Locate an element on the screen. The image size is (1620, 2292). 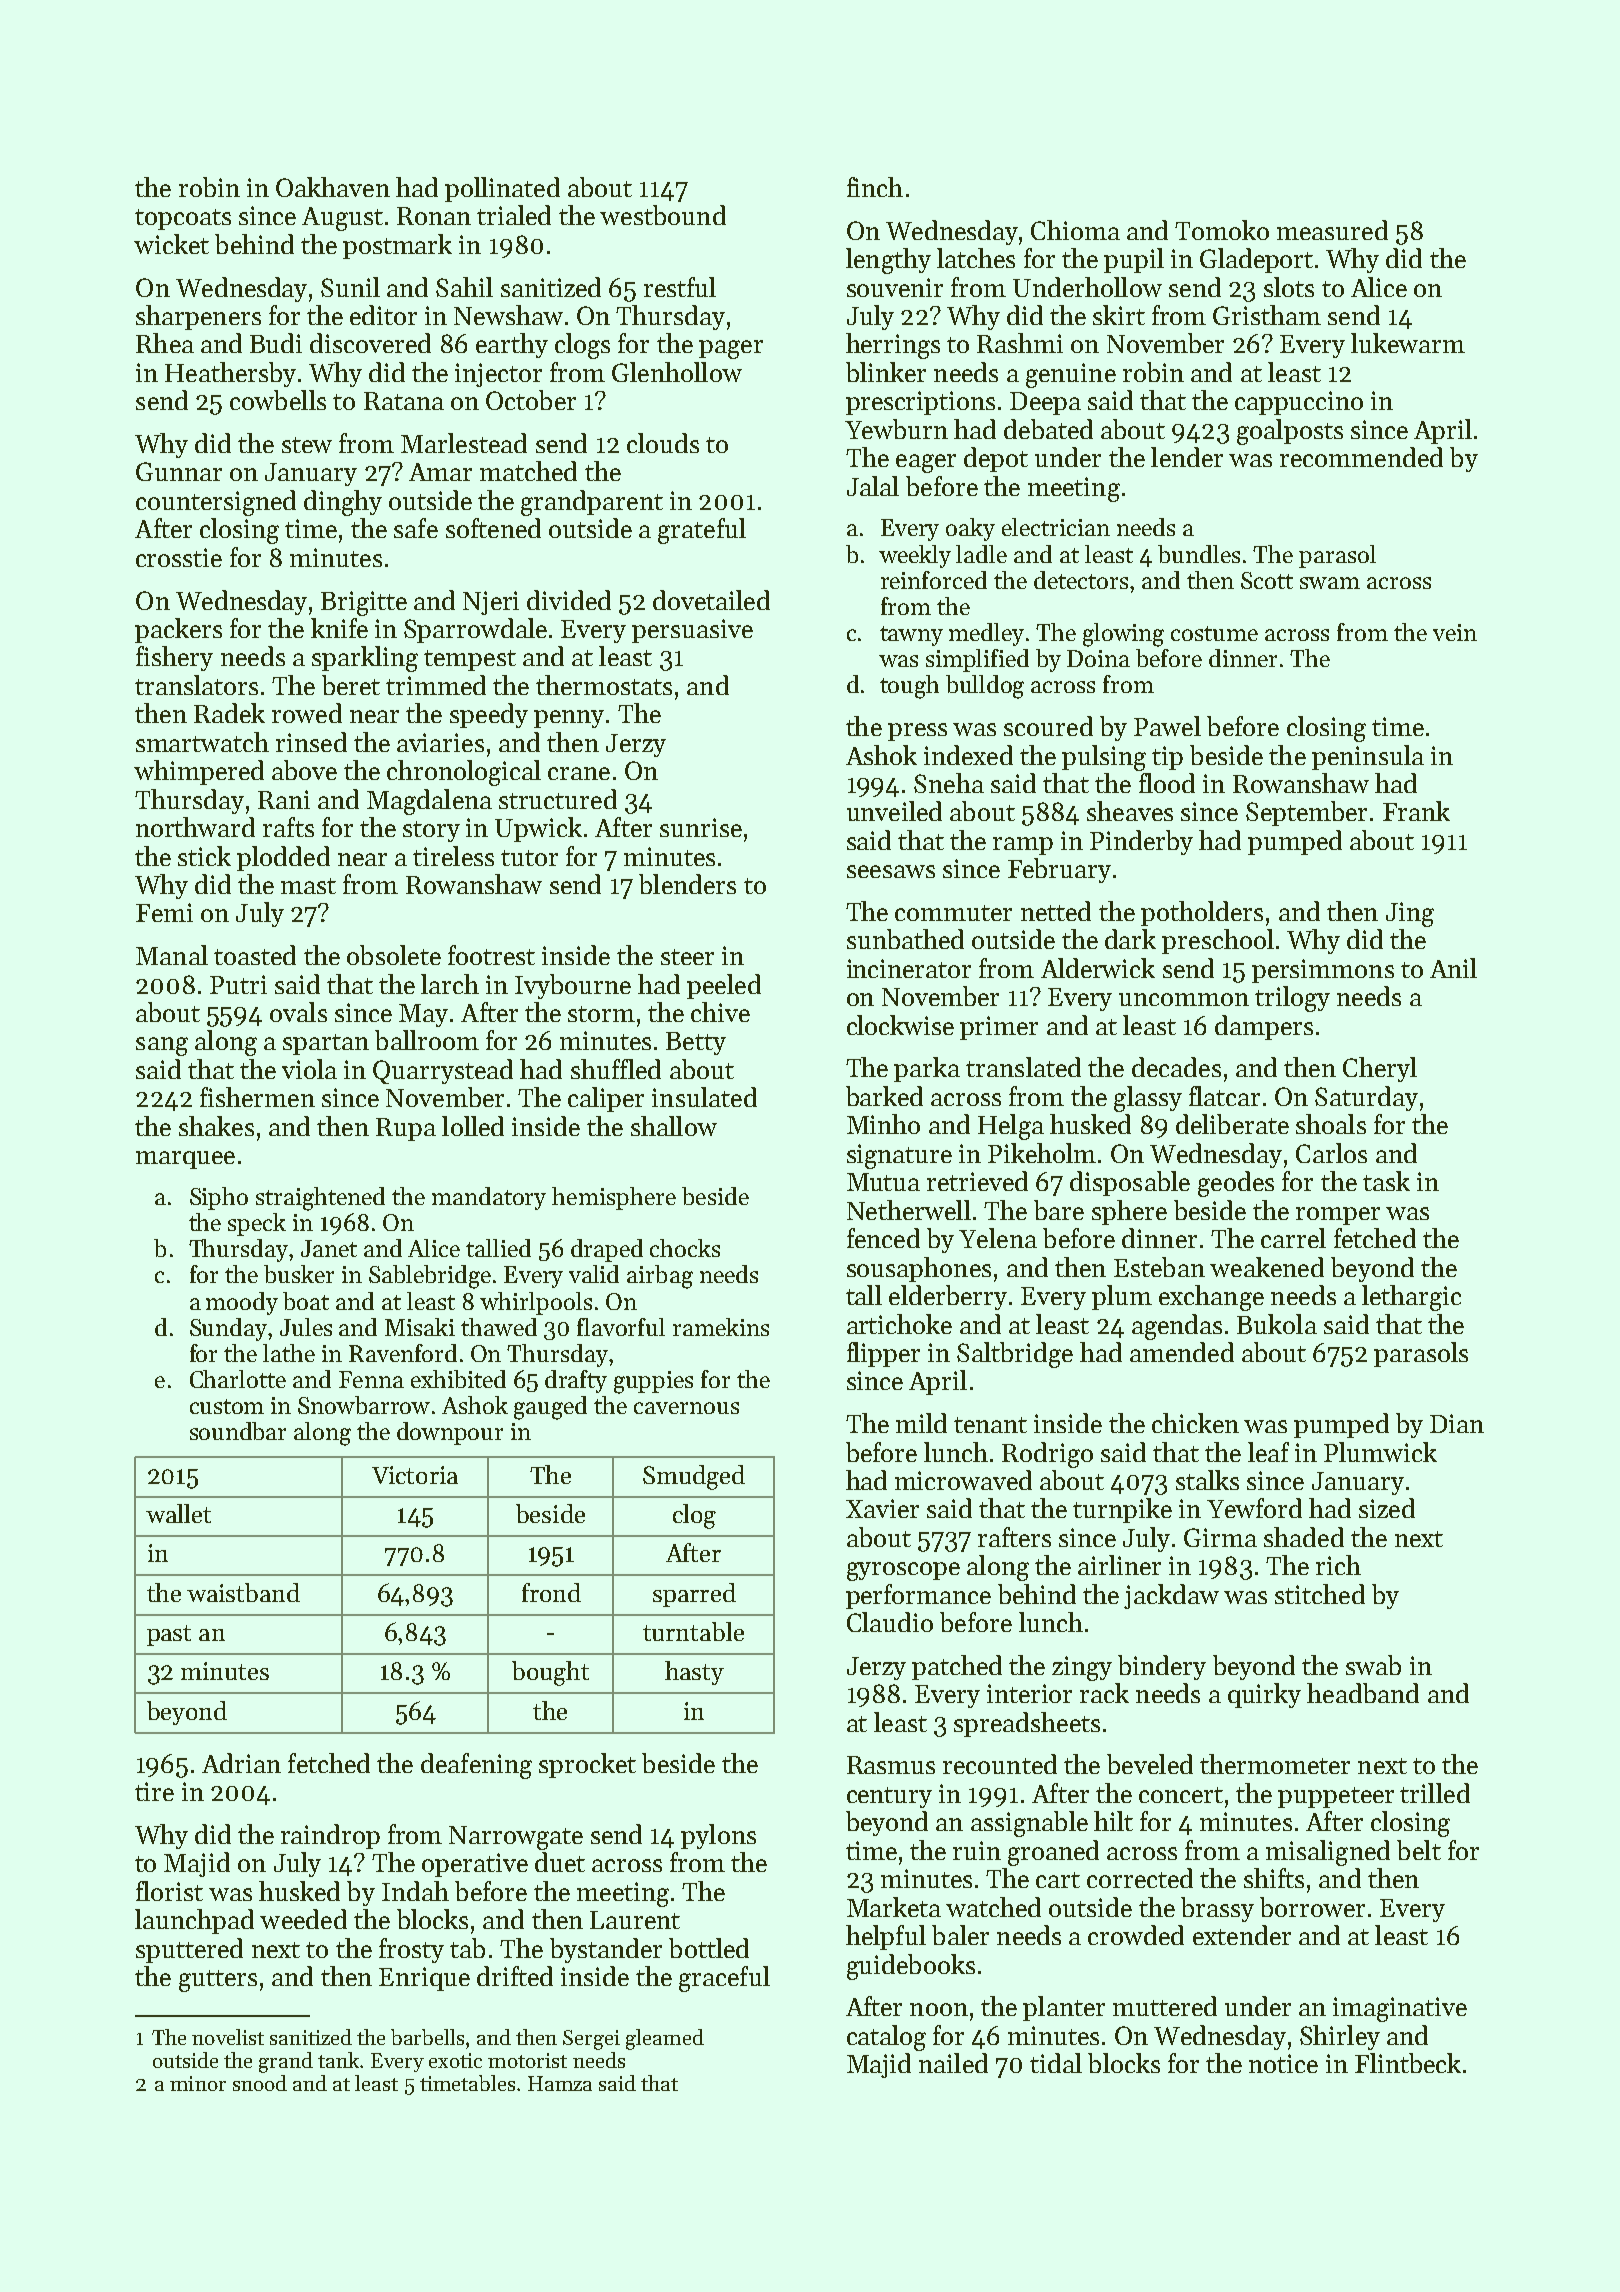
persuasive is located at coordinates (692, 631).
